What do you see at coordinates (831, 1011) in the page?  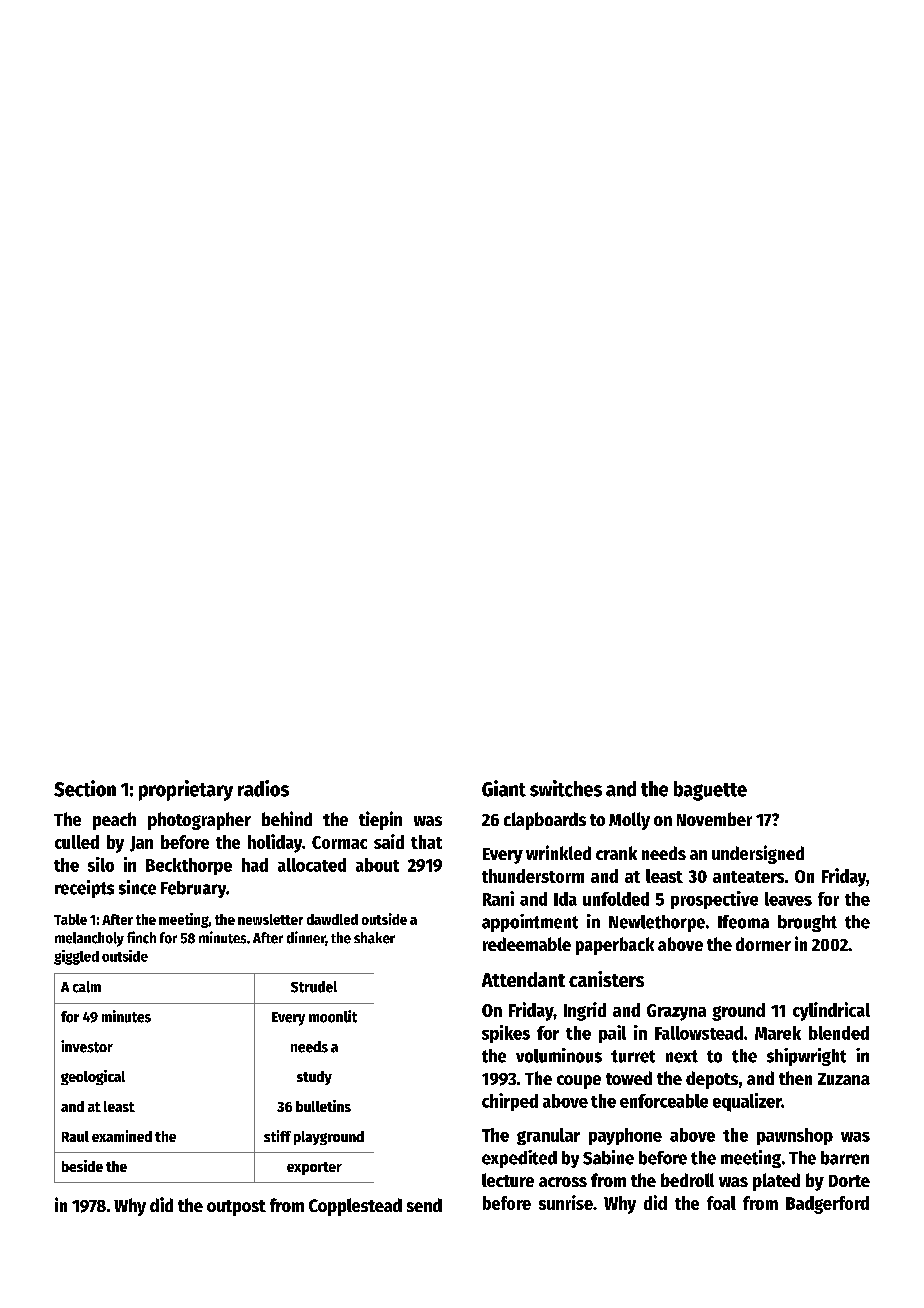 I see `cylindrical` at bounding box center [831, 1011].
